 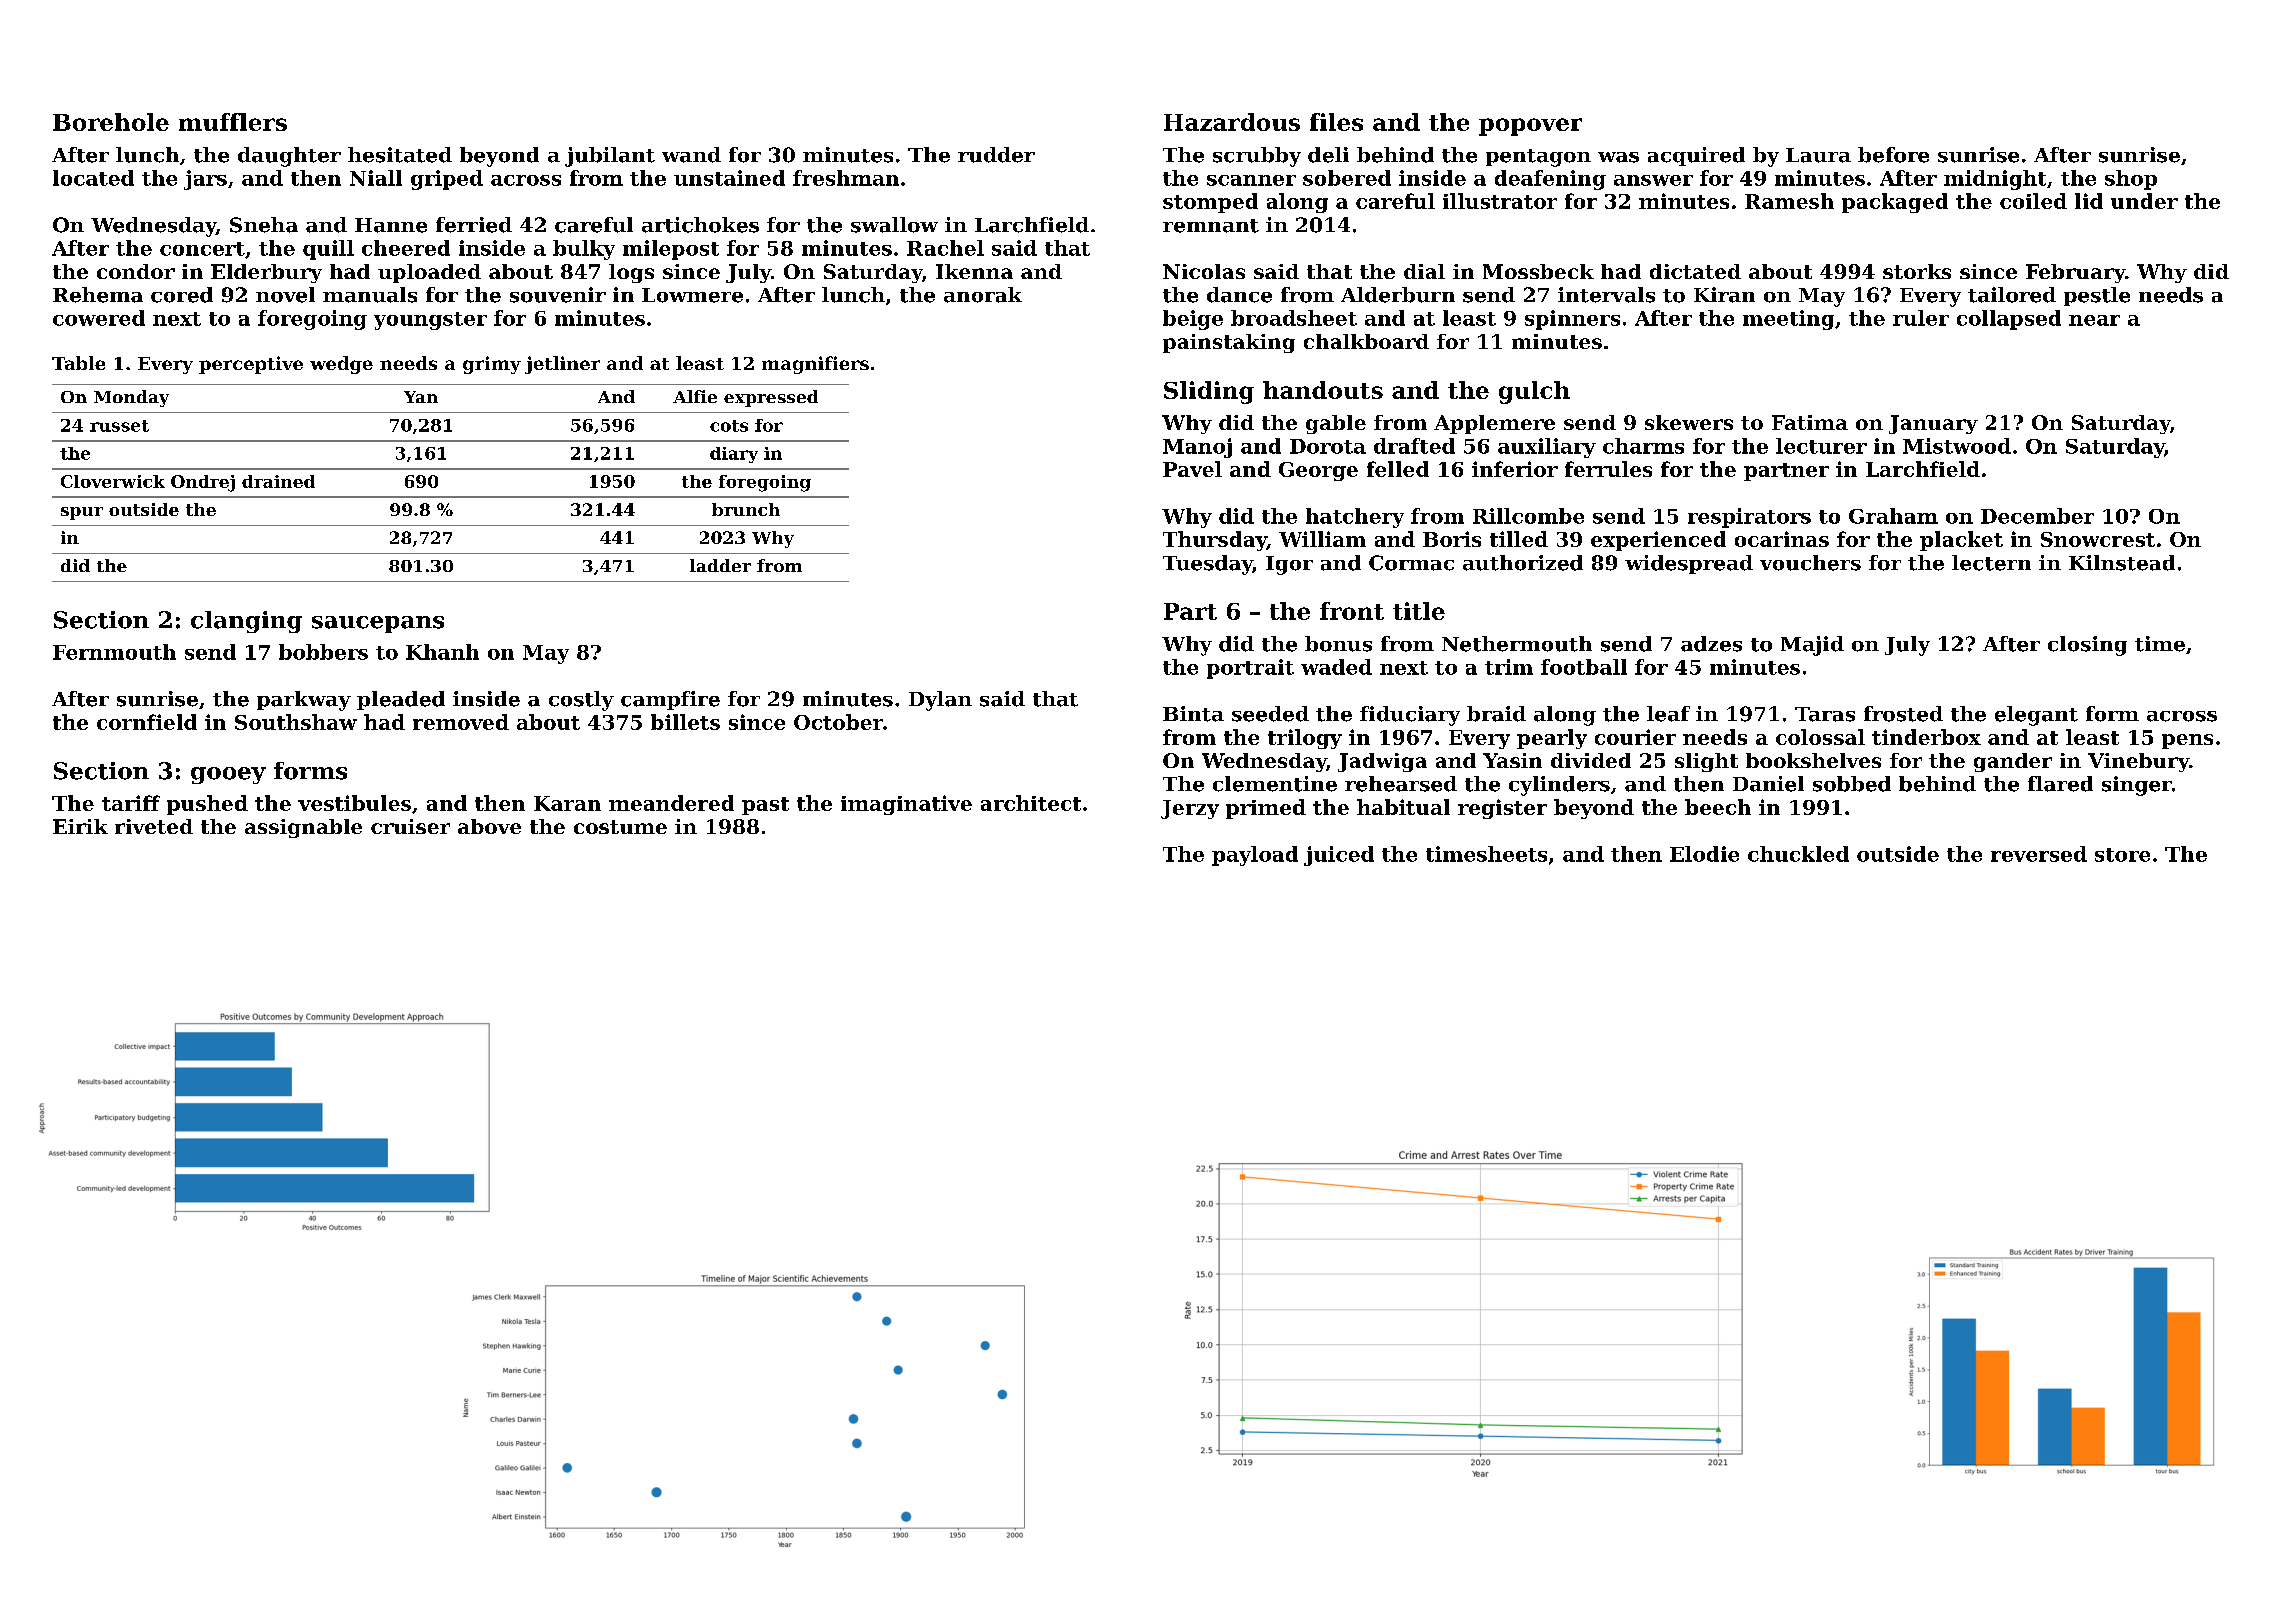 I want to click on Graham, so click(x=1893, y=516).
